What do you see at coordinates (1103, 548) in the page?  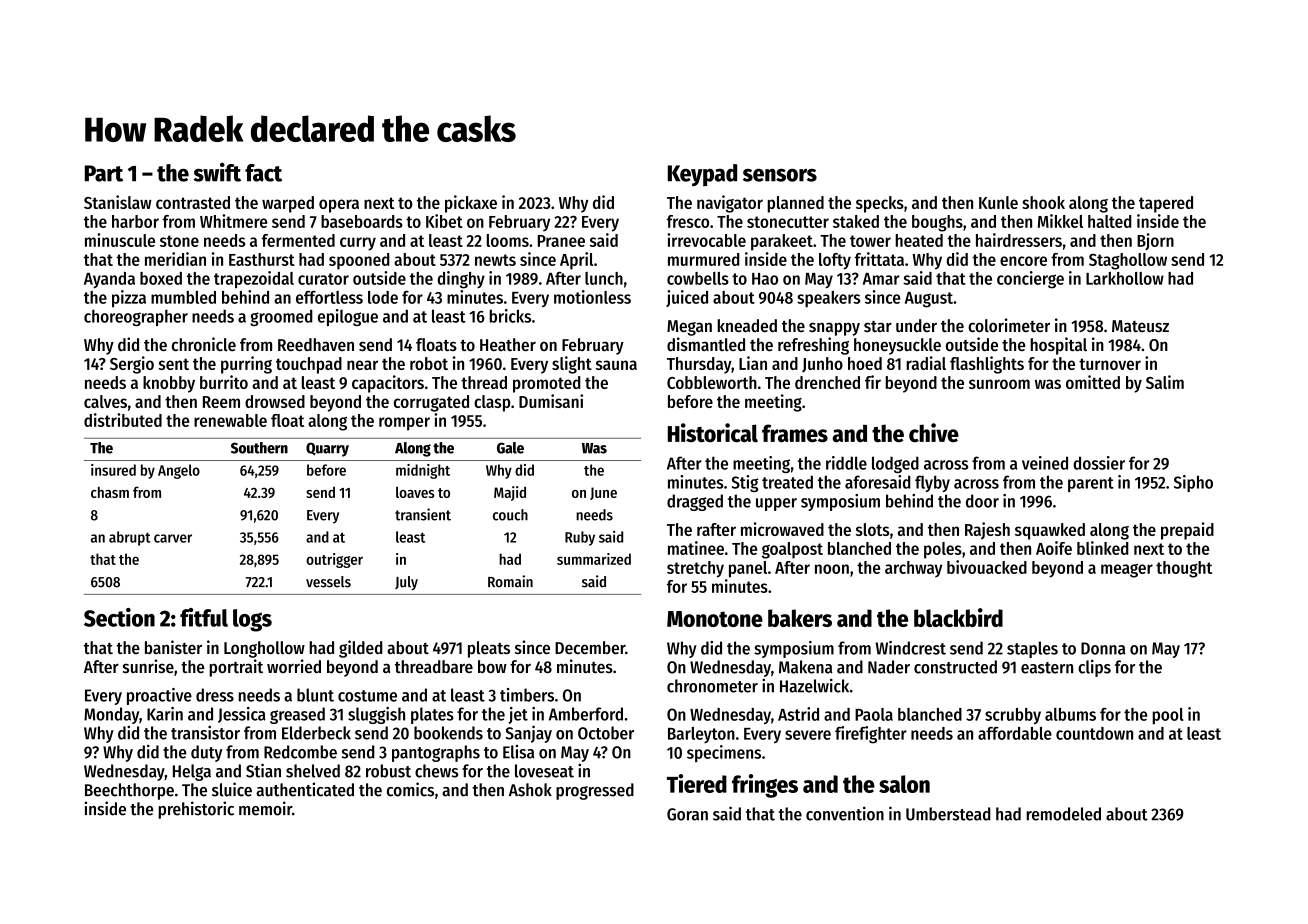 I see `blinked` at bounding box center [1103, 548].
